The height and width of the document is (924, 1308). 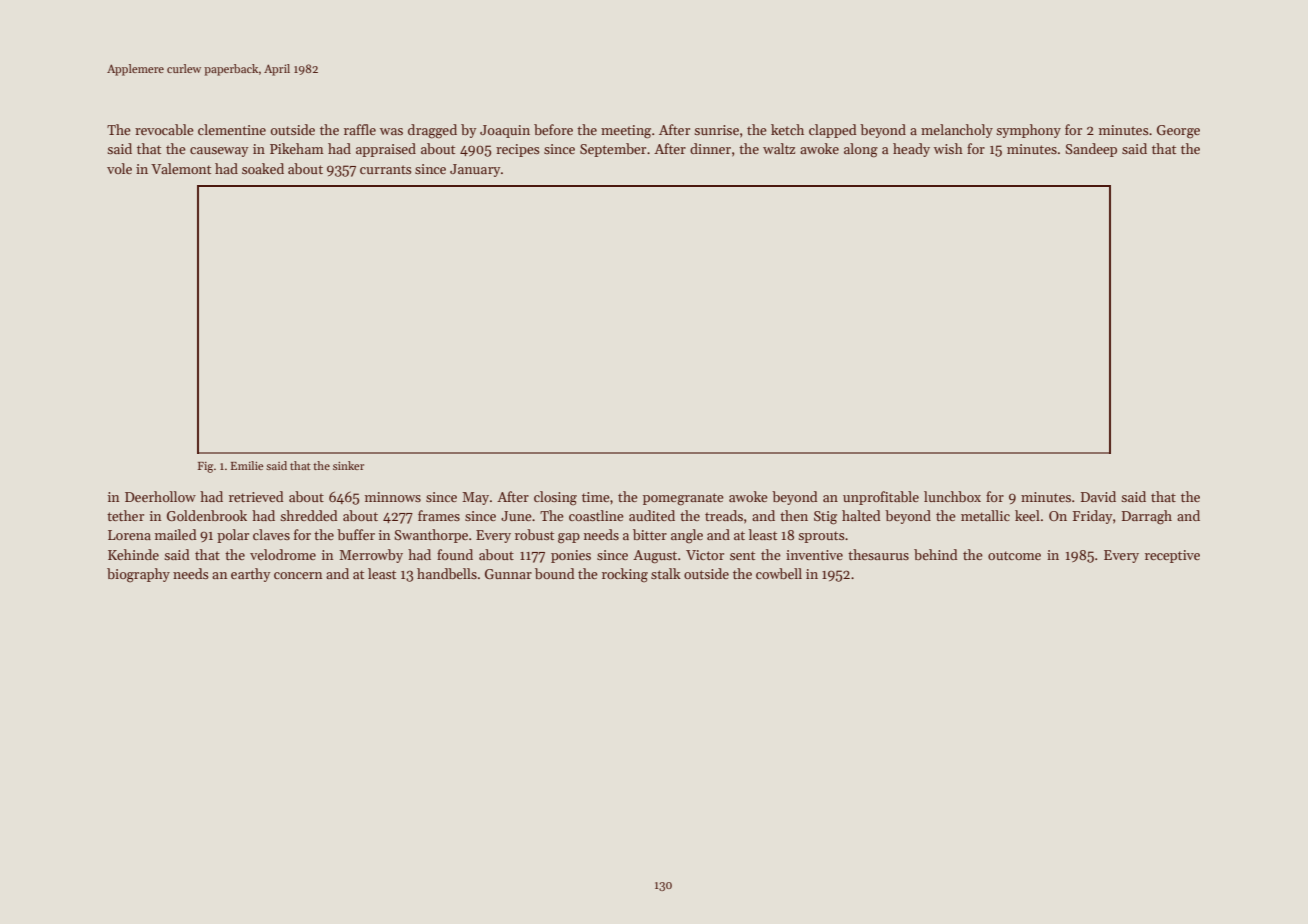 I want to click on dinner, so click(x=710, y=148).
